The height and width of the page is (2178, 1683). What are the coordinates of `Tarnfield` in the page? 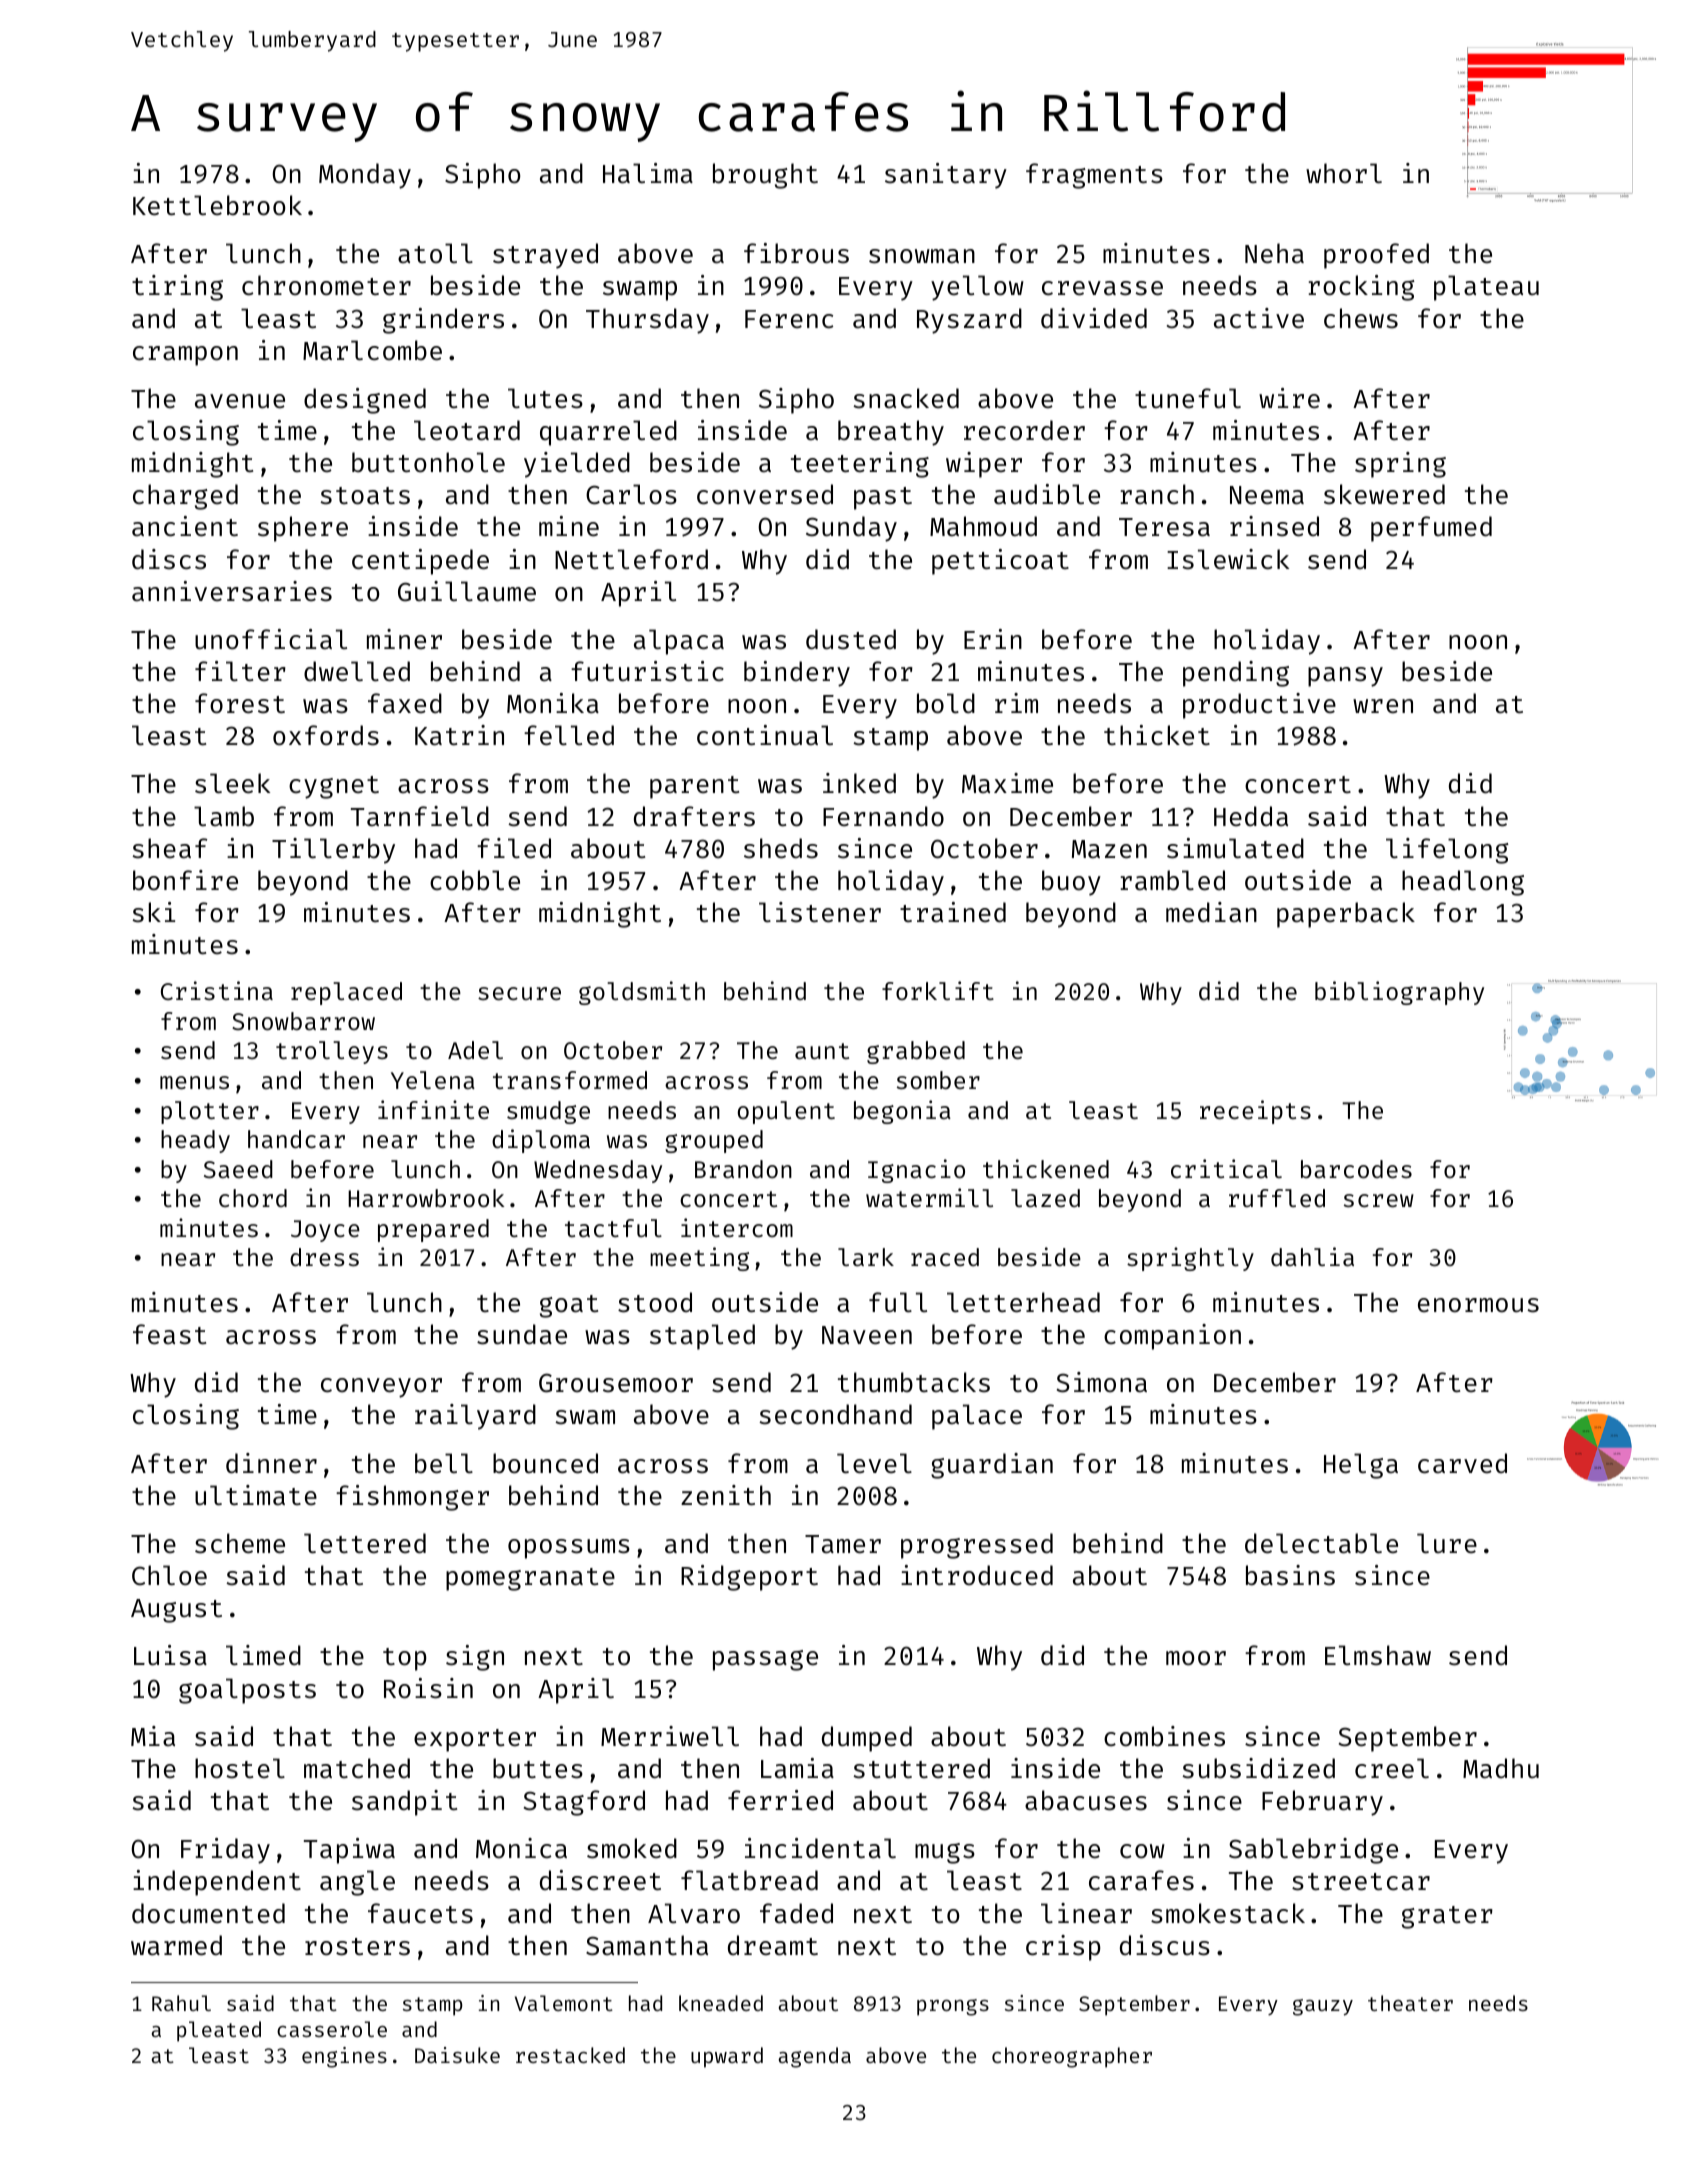 It's located at (420, 816).
